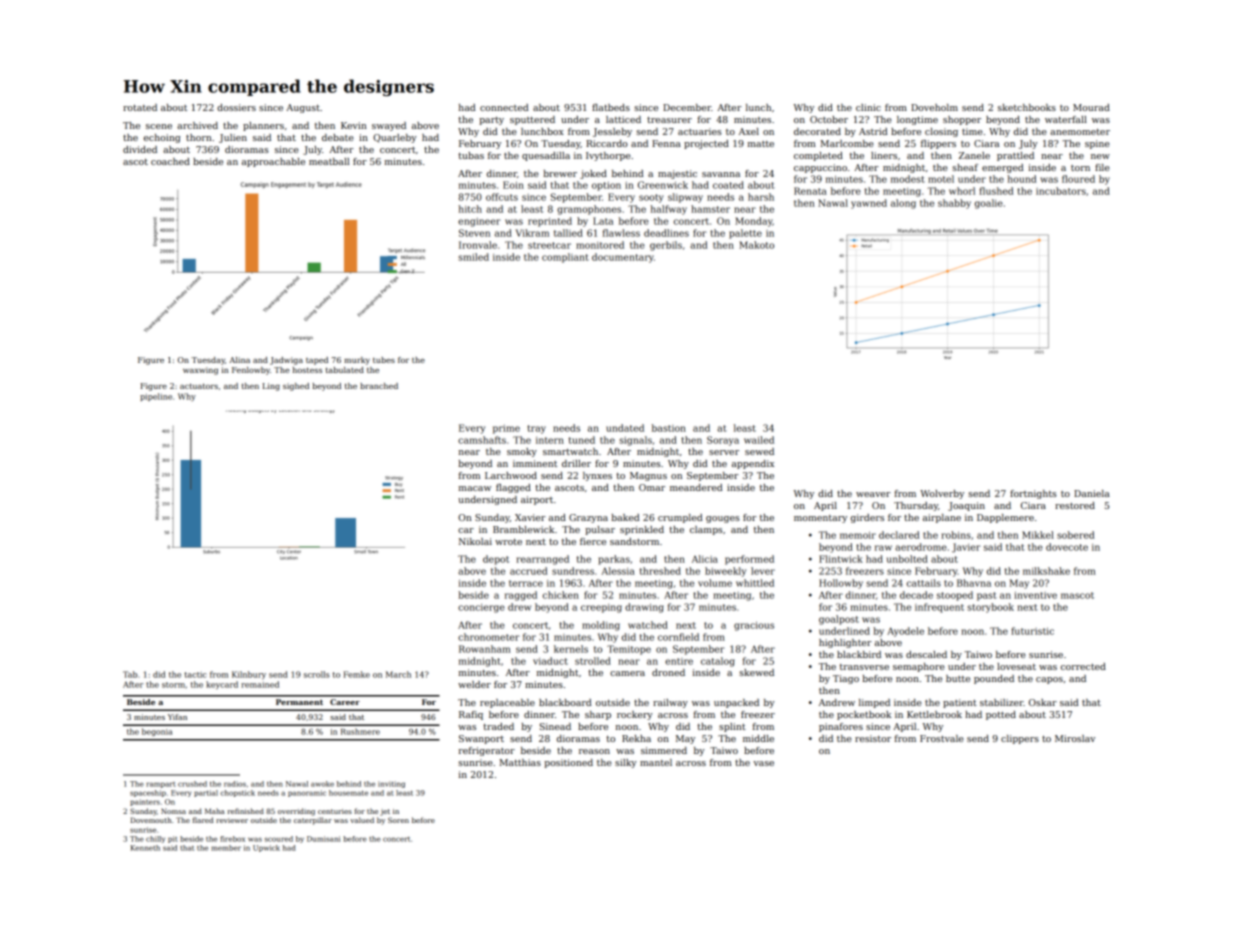 The height and width of the page is (952, 1233). I want to click on Upwick, so click(266, 848).
